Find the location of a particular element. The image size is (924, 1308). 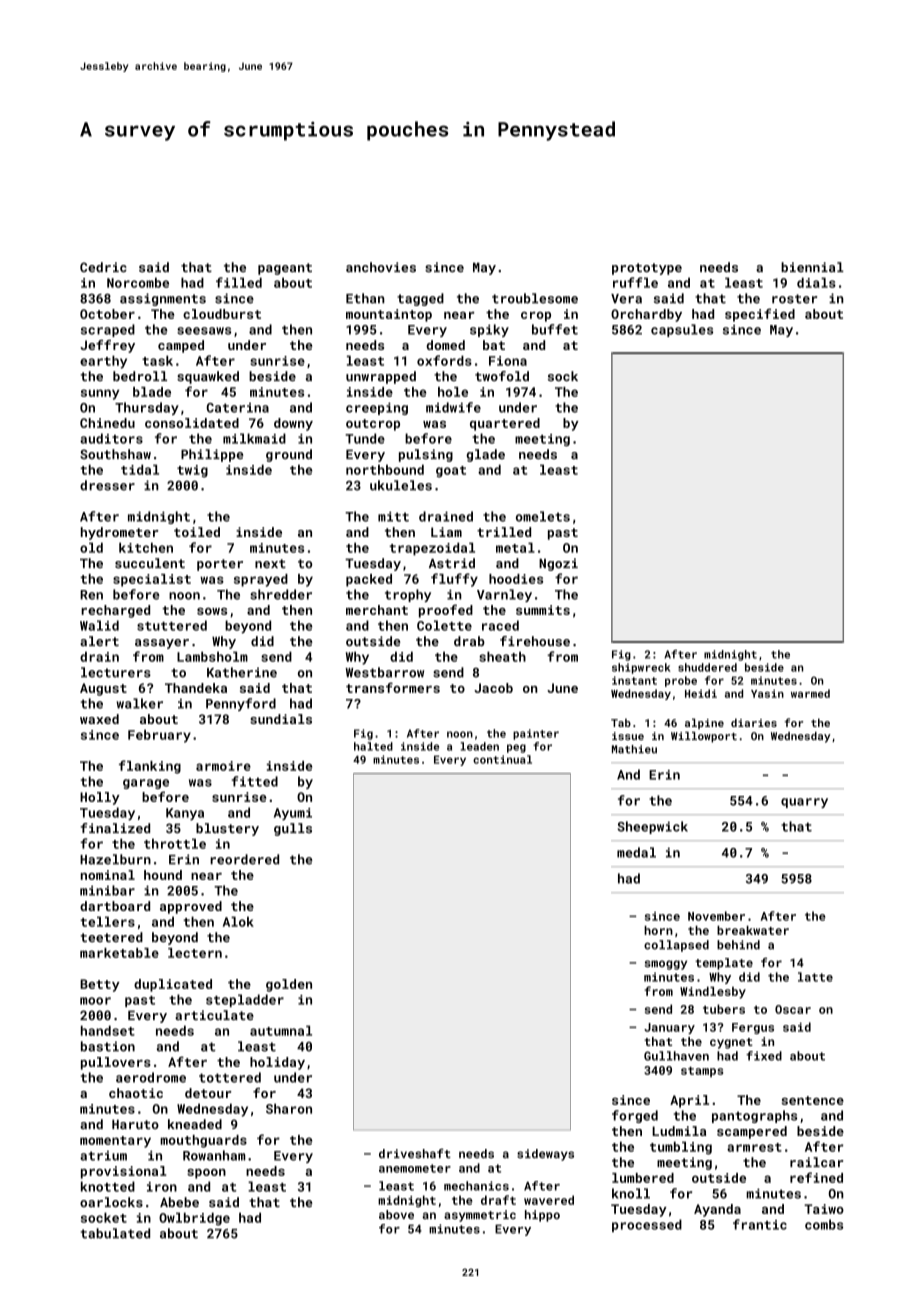

tabulated is located at coordinates (115, 1233).
